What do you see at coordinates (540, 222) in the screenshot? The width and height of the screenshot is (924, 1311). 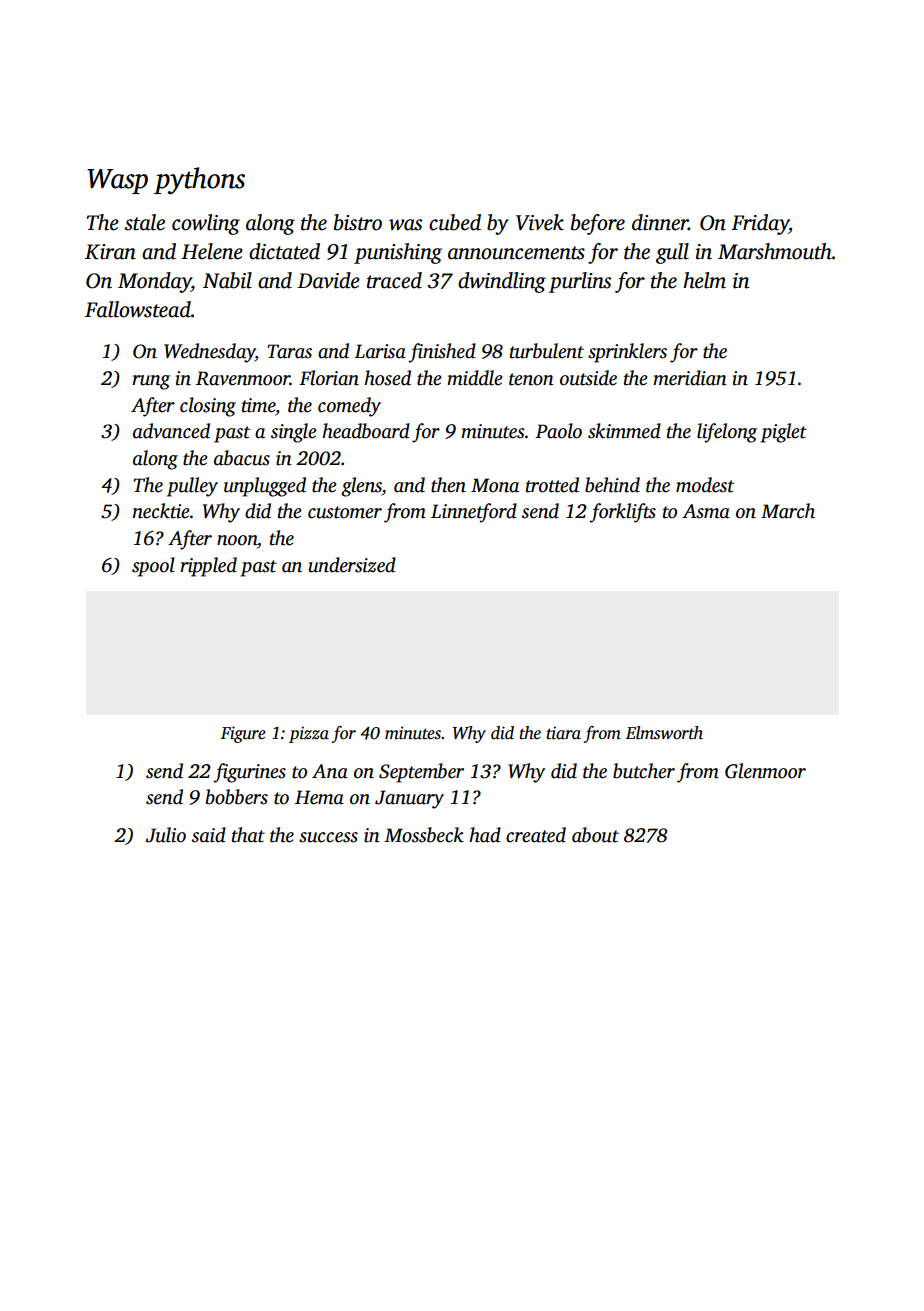 I see `Vivek` at bounding box center [540, 222].
